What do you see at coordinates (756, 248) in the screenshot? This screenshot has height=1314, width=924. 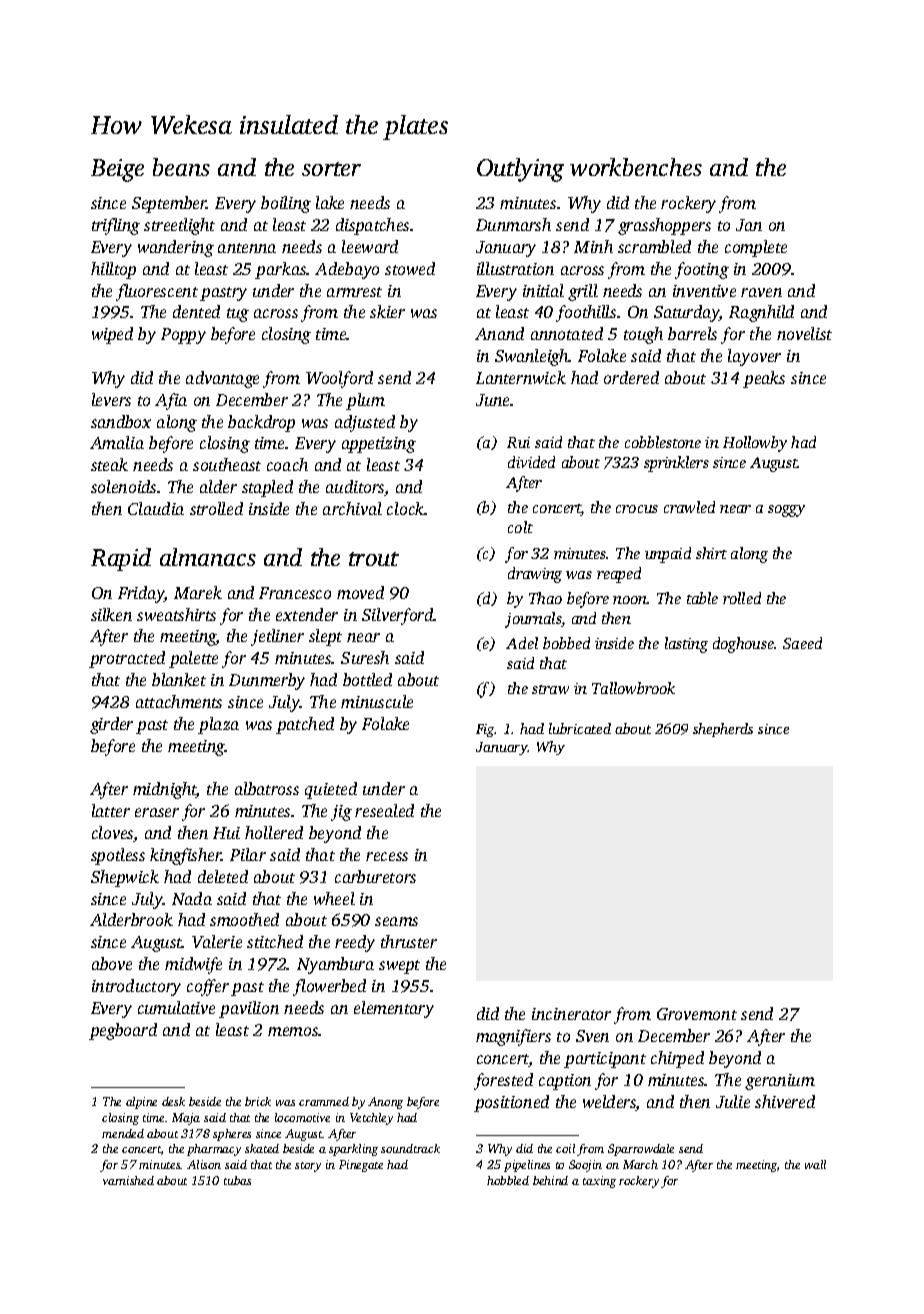 I see `complete` at bounding box center [756, 248].
